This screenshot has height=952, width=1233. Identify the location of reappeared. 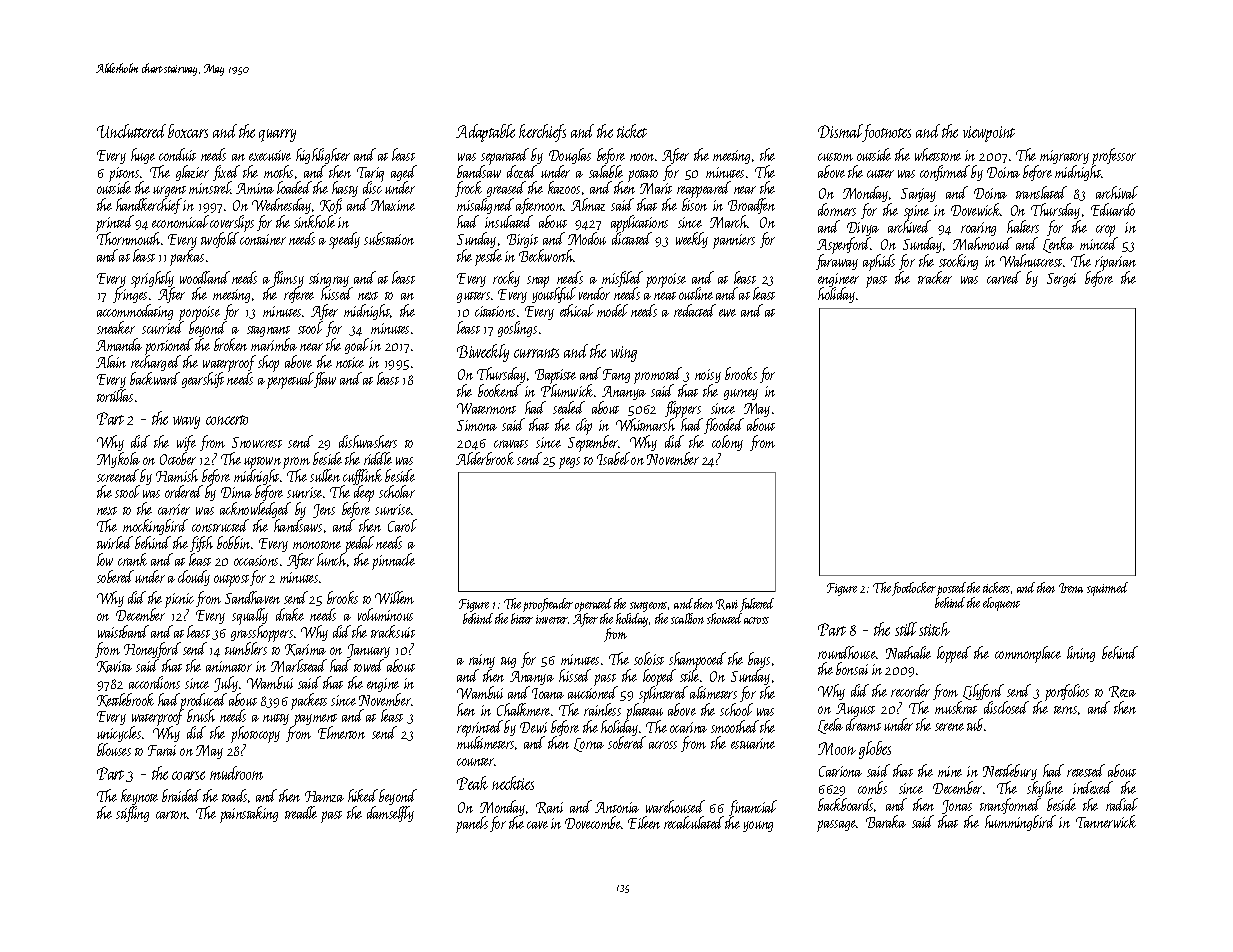
(704, 190).
